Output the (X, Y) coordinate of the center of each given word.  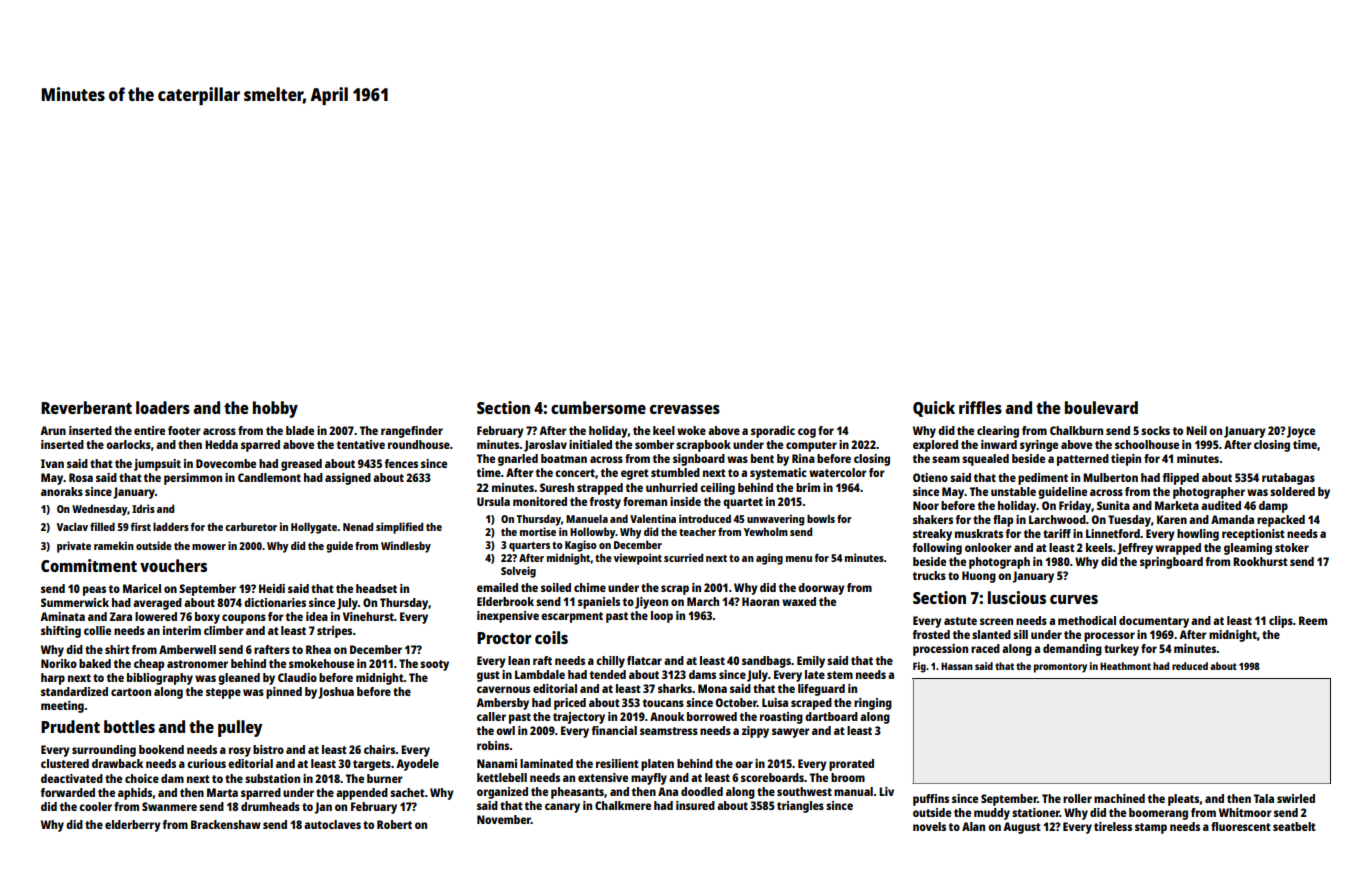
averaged (157, 604)
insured (695, 805)
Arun (53, 430)
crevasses (685, 409)
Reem (1313, 620)
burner (385, 778)
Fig (919, 667)
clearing (998, 432)
